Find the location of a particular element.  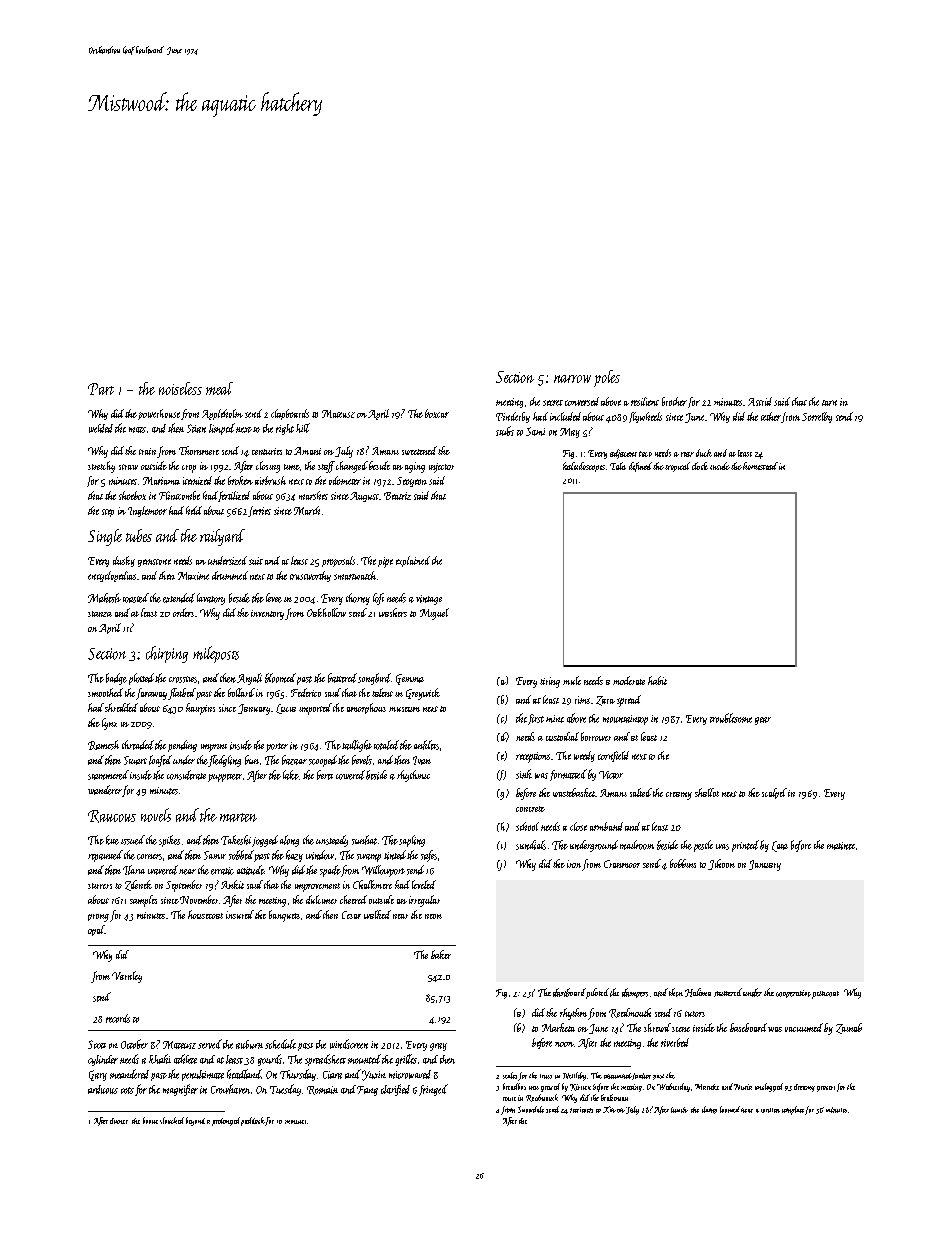

homestead is located at coordinates (760, 466).
